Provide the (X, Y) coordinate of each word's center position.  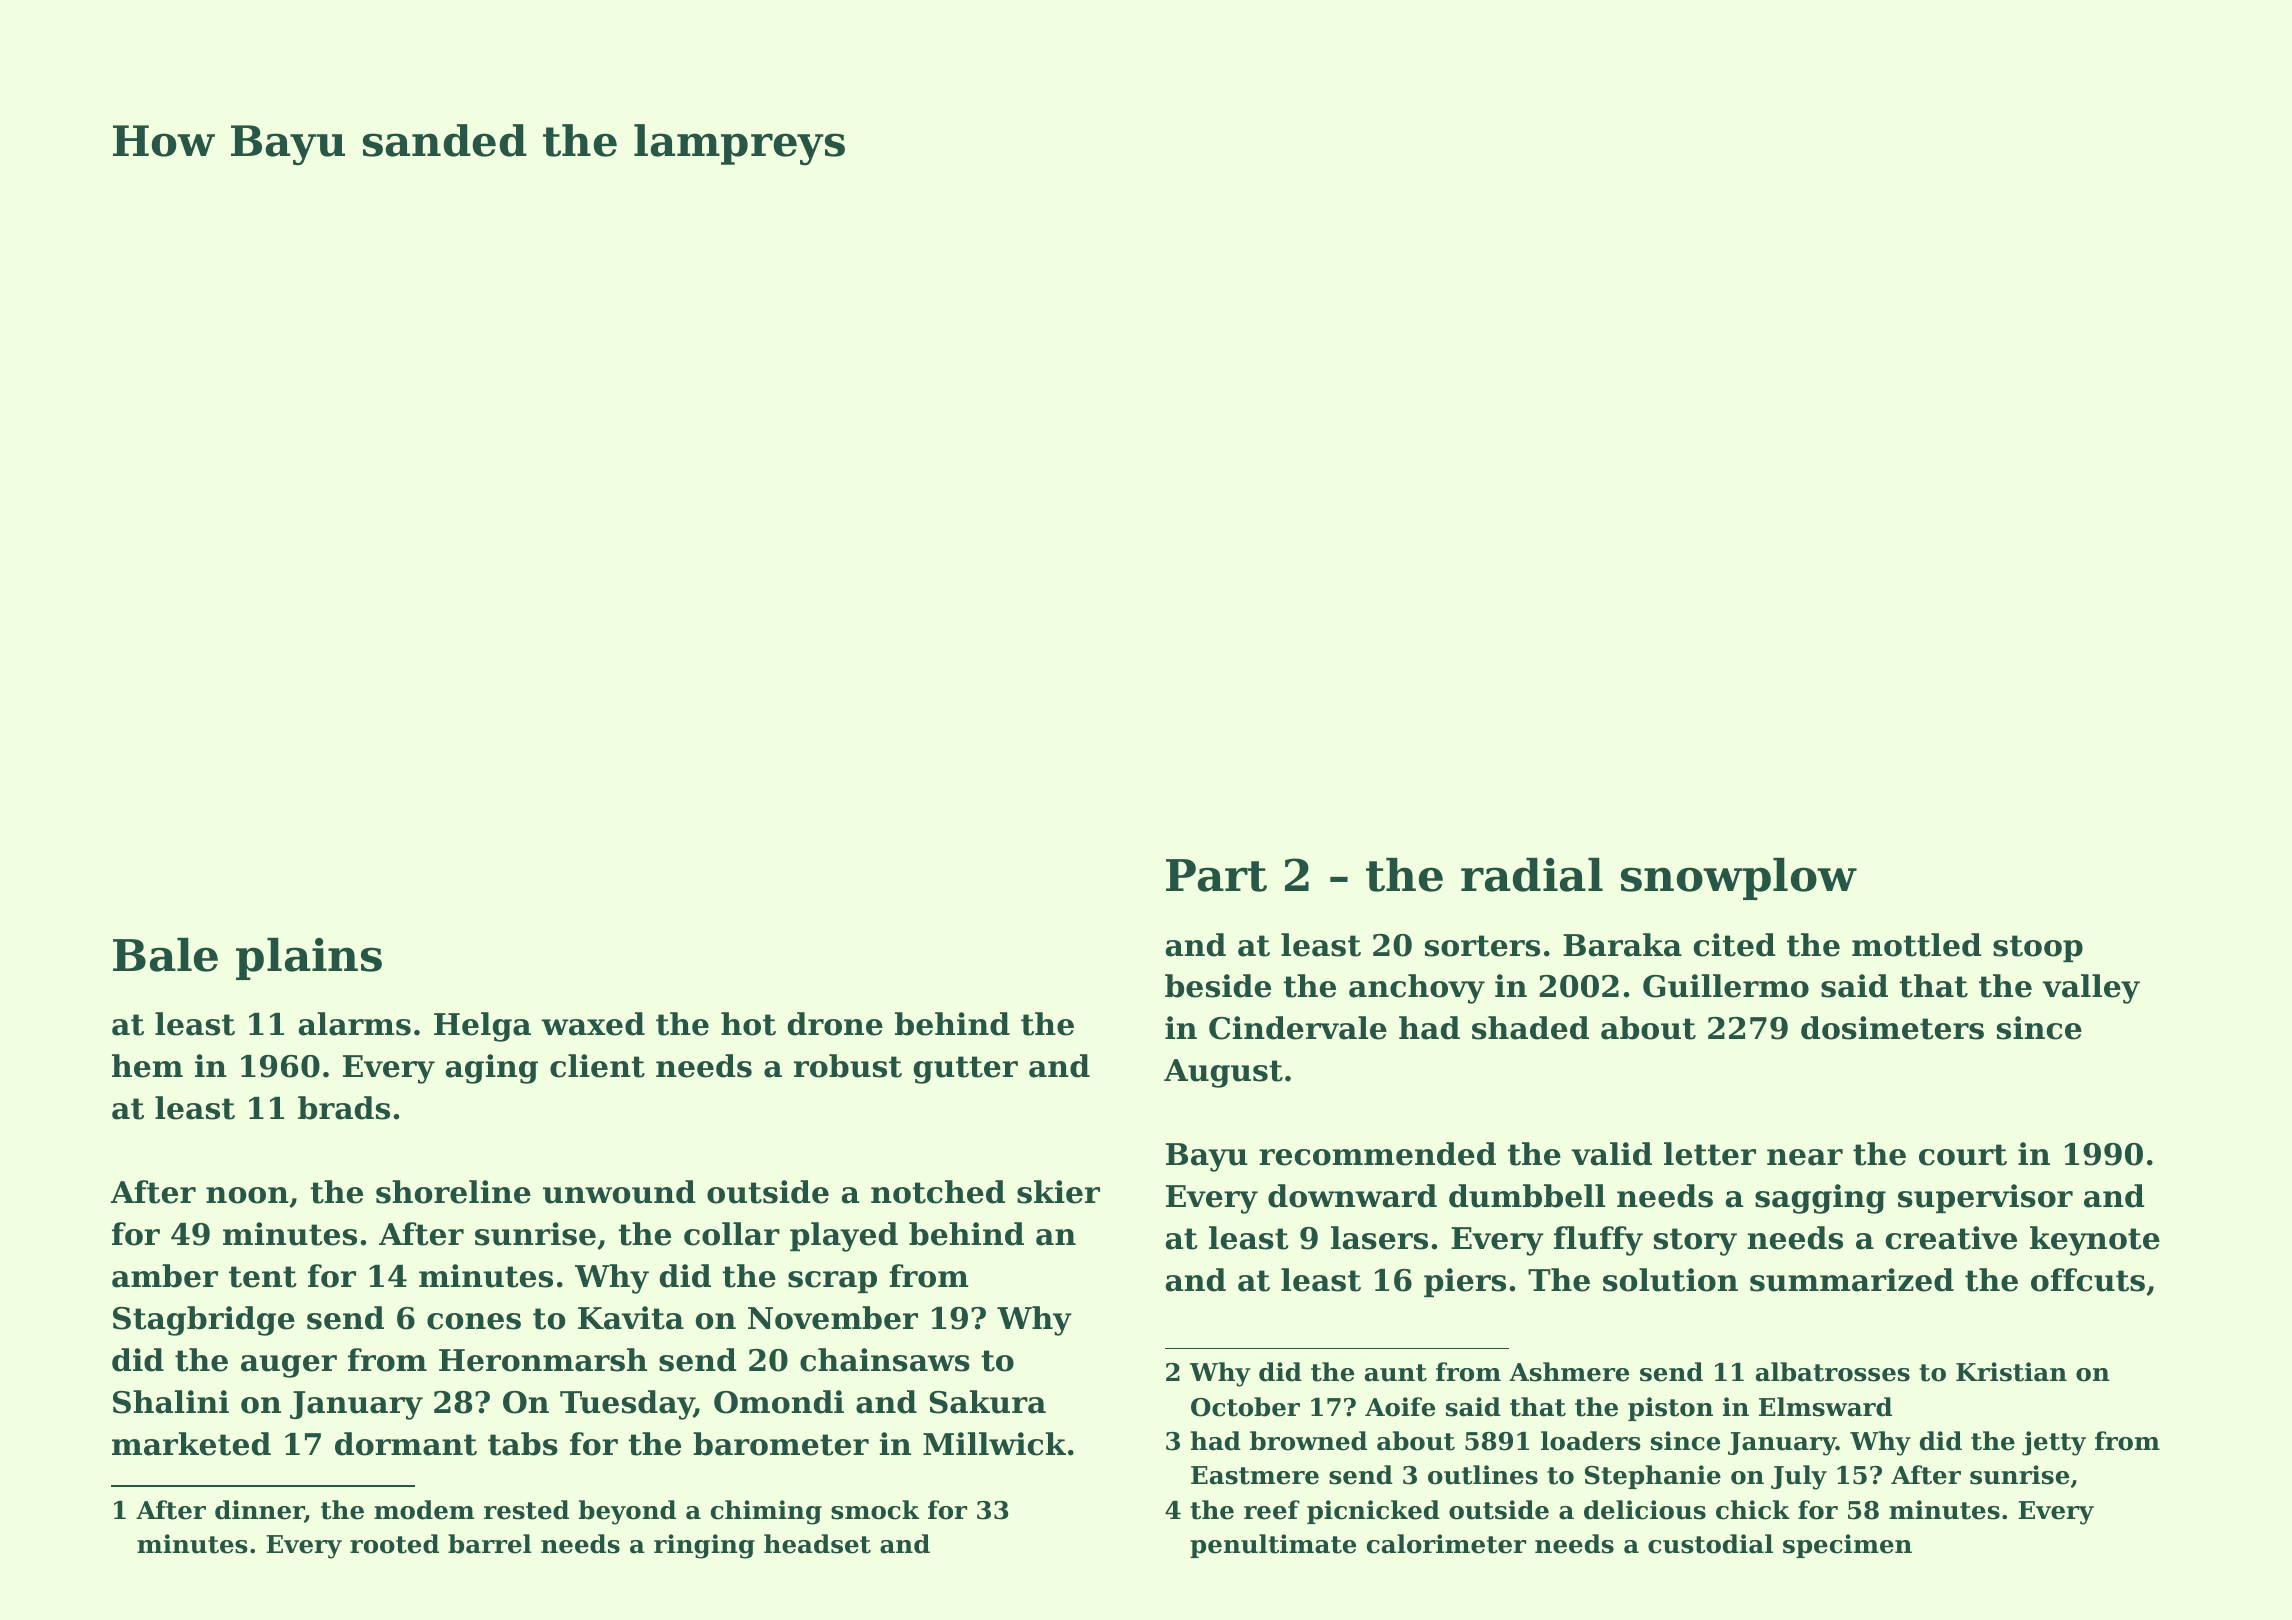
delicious (1645, 1510)
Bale (165, 955)
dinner (260, 1511)
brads (344, 1108)
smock (875, 1510)
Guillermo (1726, 986)
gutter (966, 1070)
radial (1532, 875)
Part (1216, 875)
